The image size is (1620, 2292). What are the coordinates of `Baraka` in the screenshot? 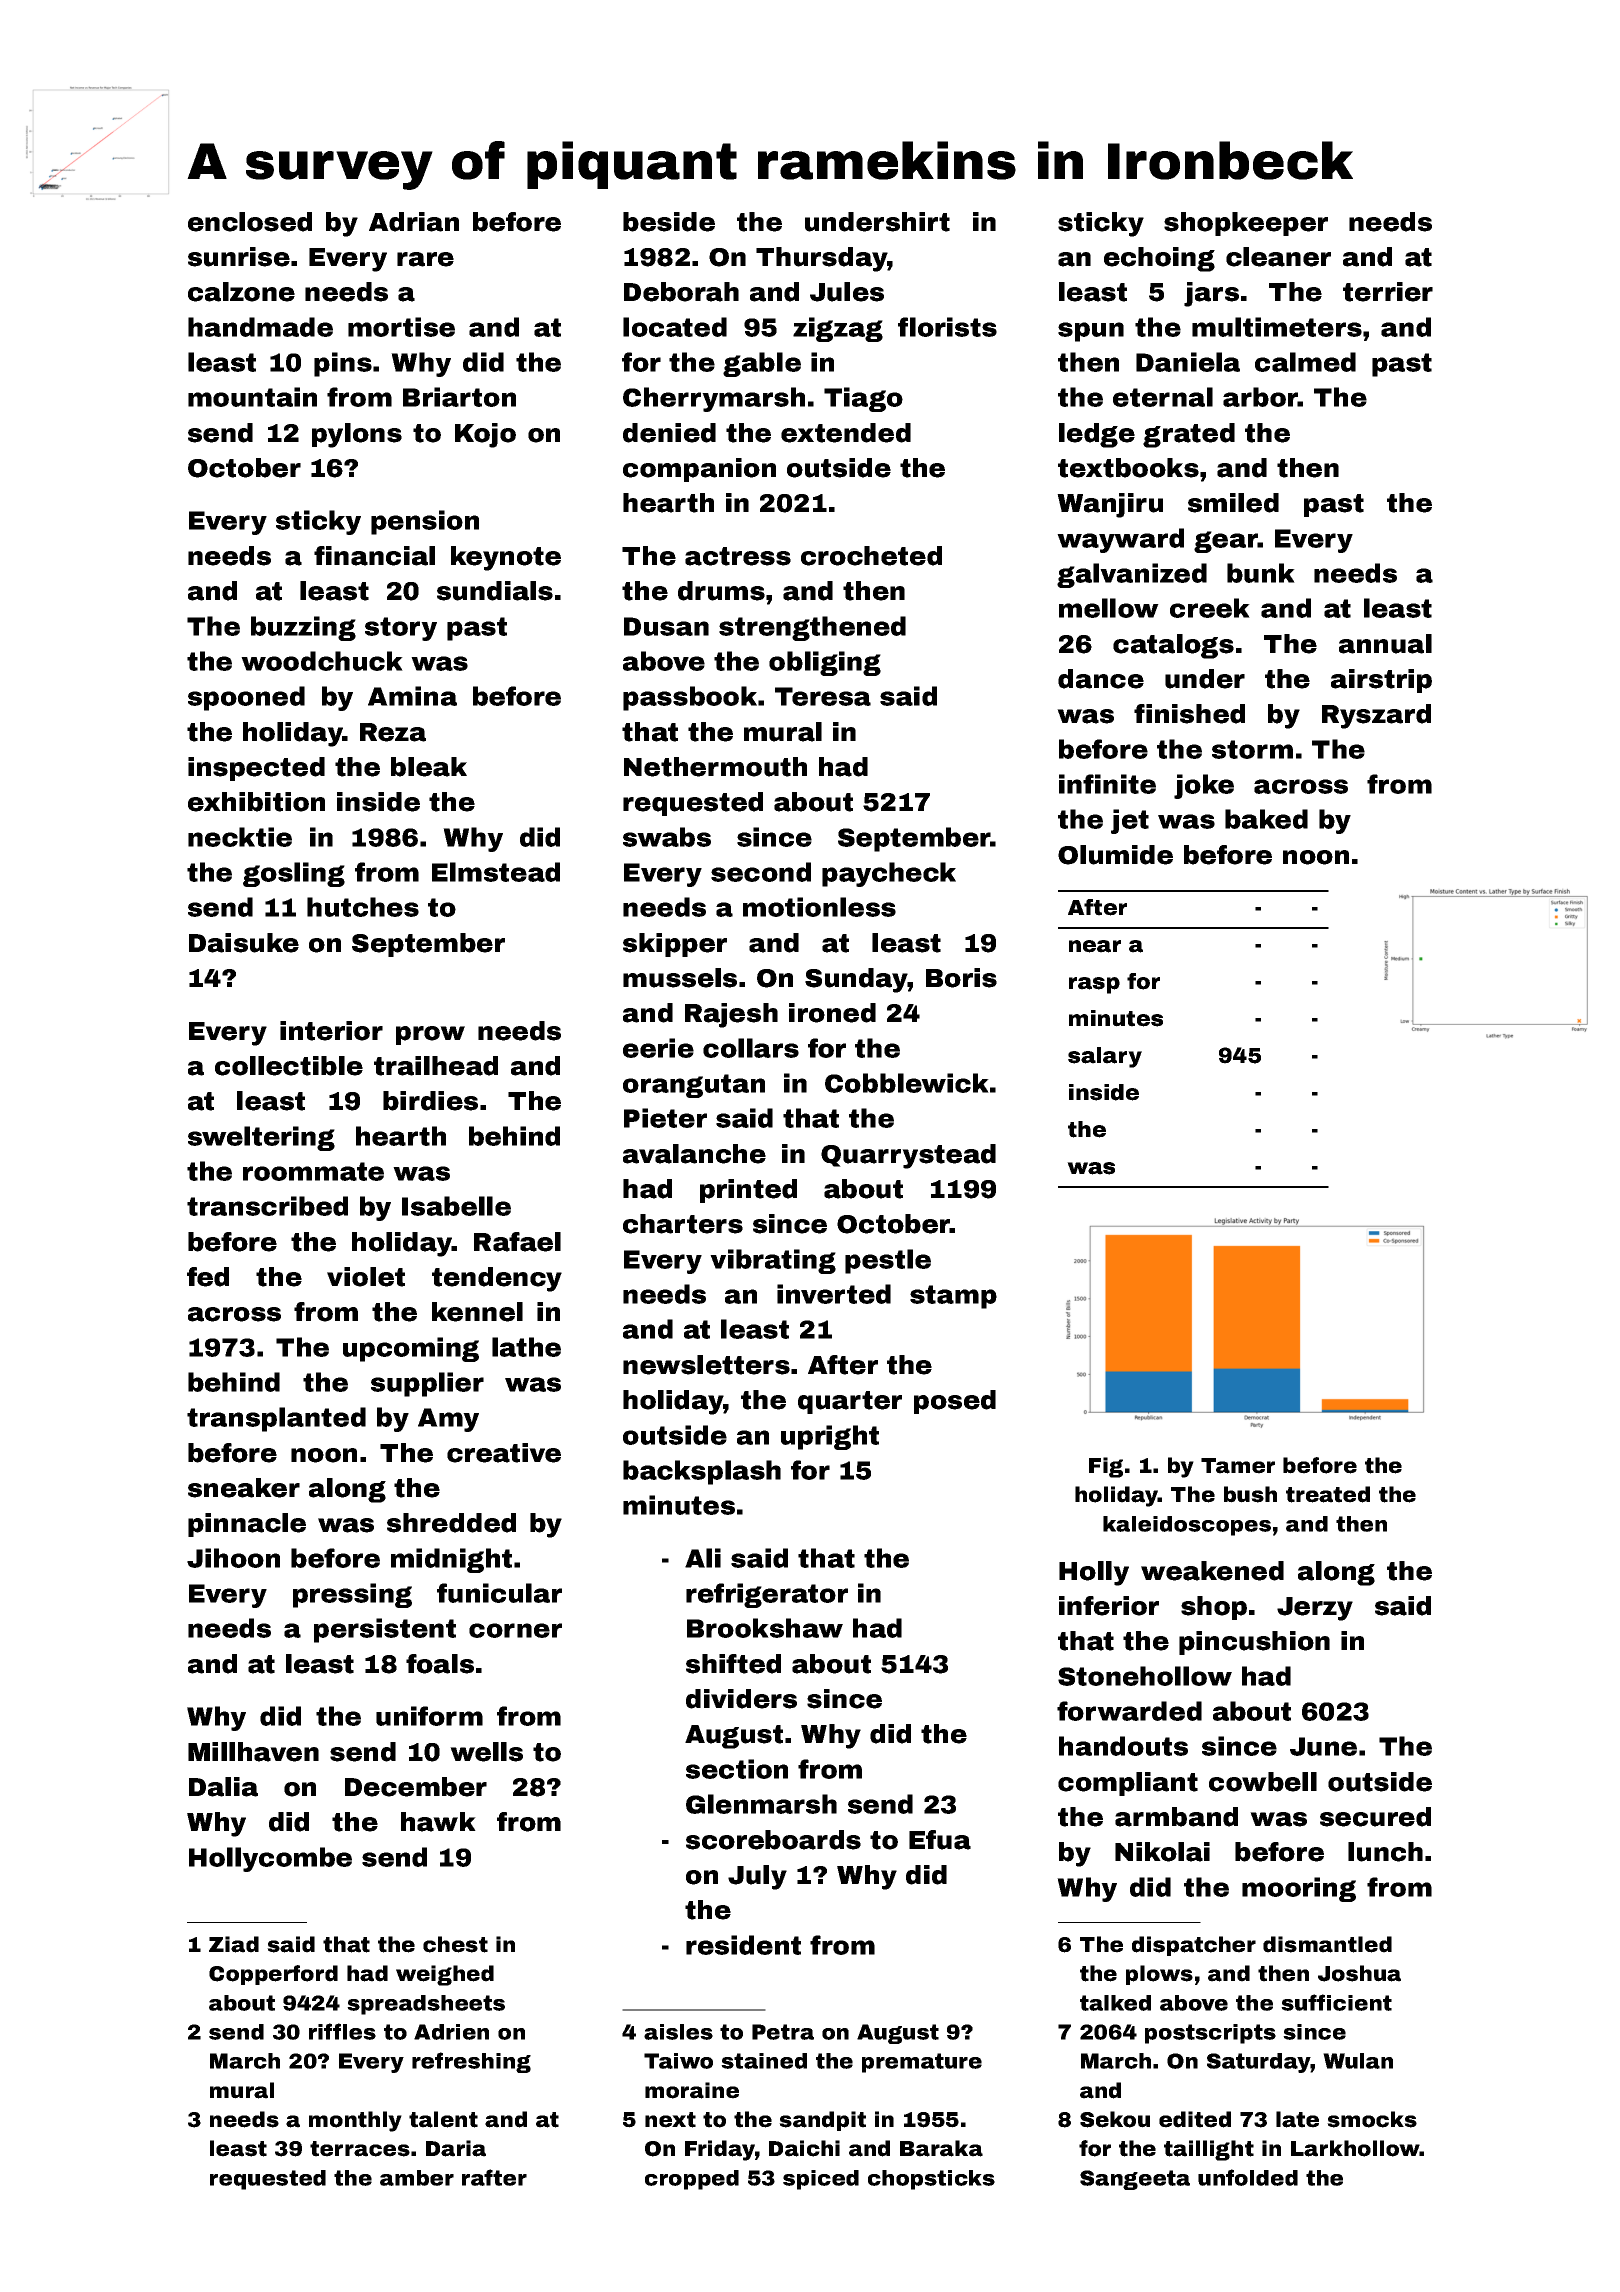 It's located at (941, 2148).
